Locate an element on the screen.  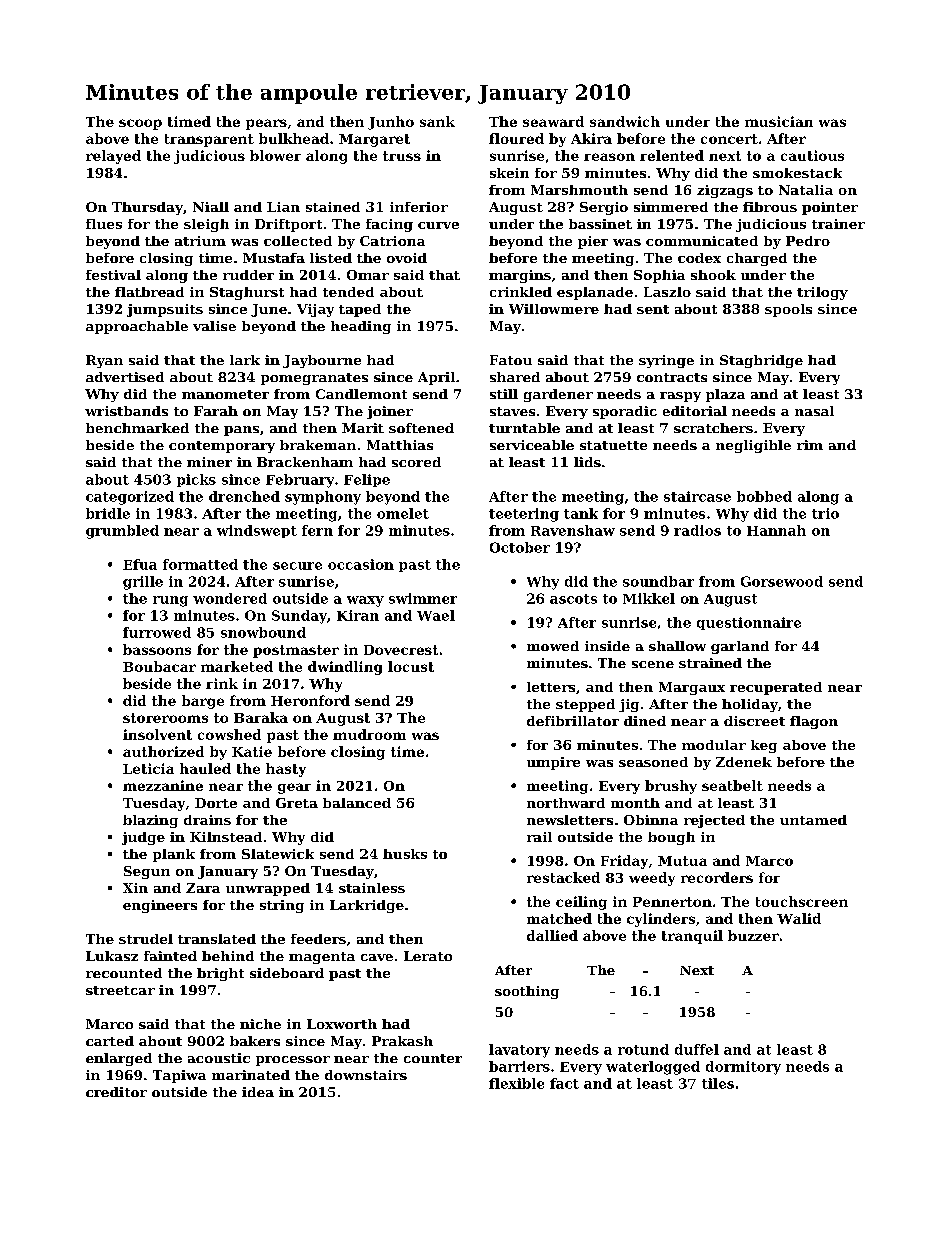
bobbed is located at coordinates (764, 496).
